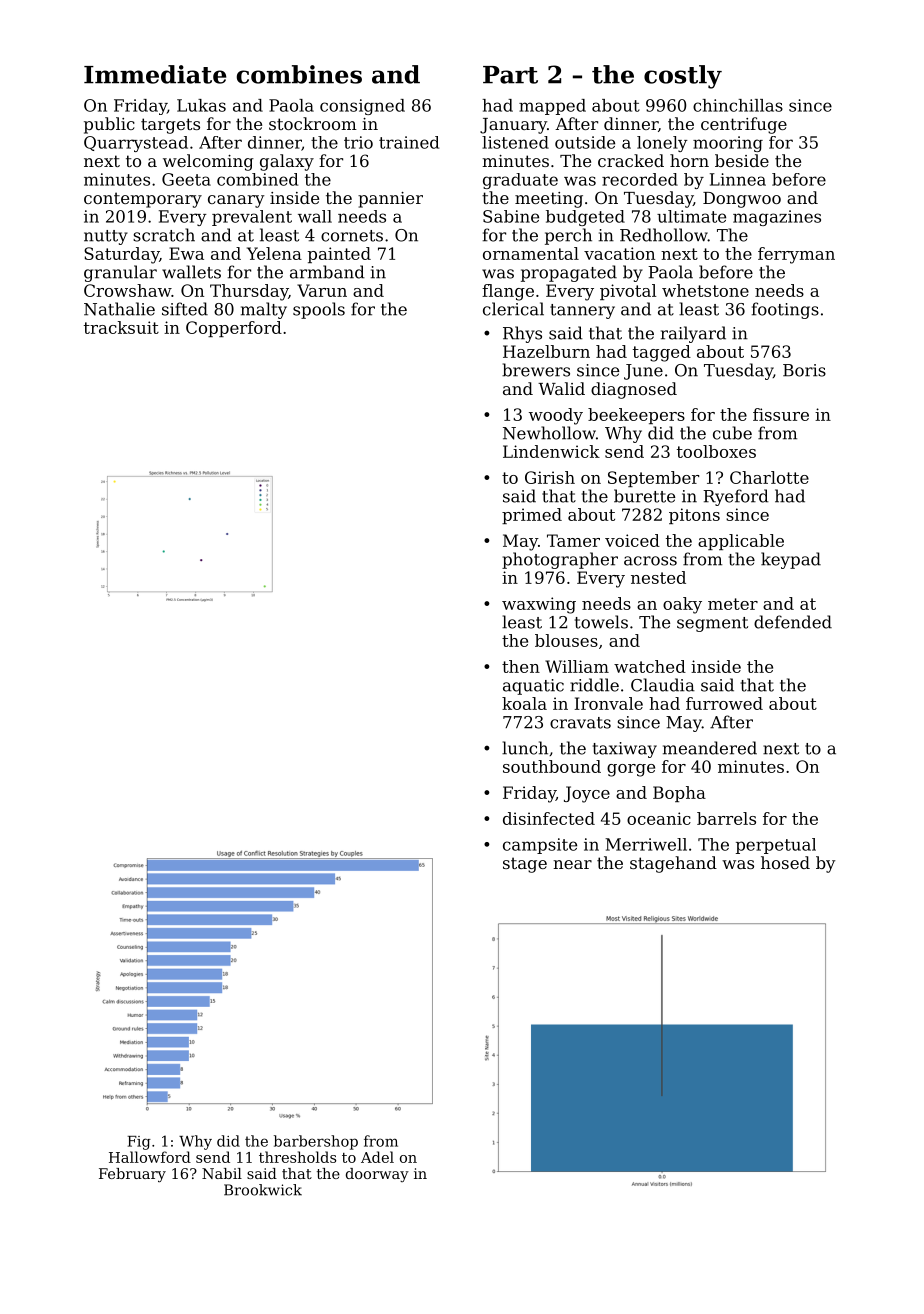 The width and height of the page is (924, 1314). Describe the element at coordinates (155, 74) in the page. I see `Immediate` at that location.
